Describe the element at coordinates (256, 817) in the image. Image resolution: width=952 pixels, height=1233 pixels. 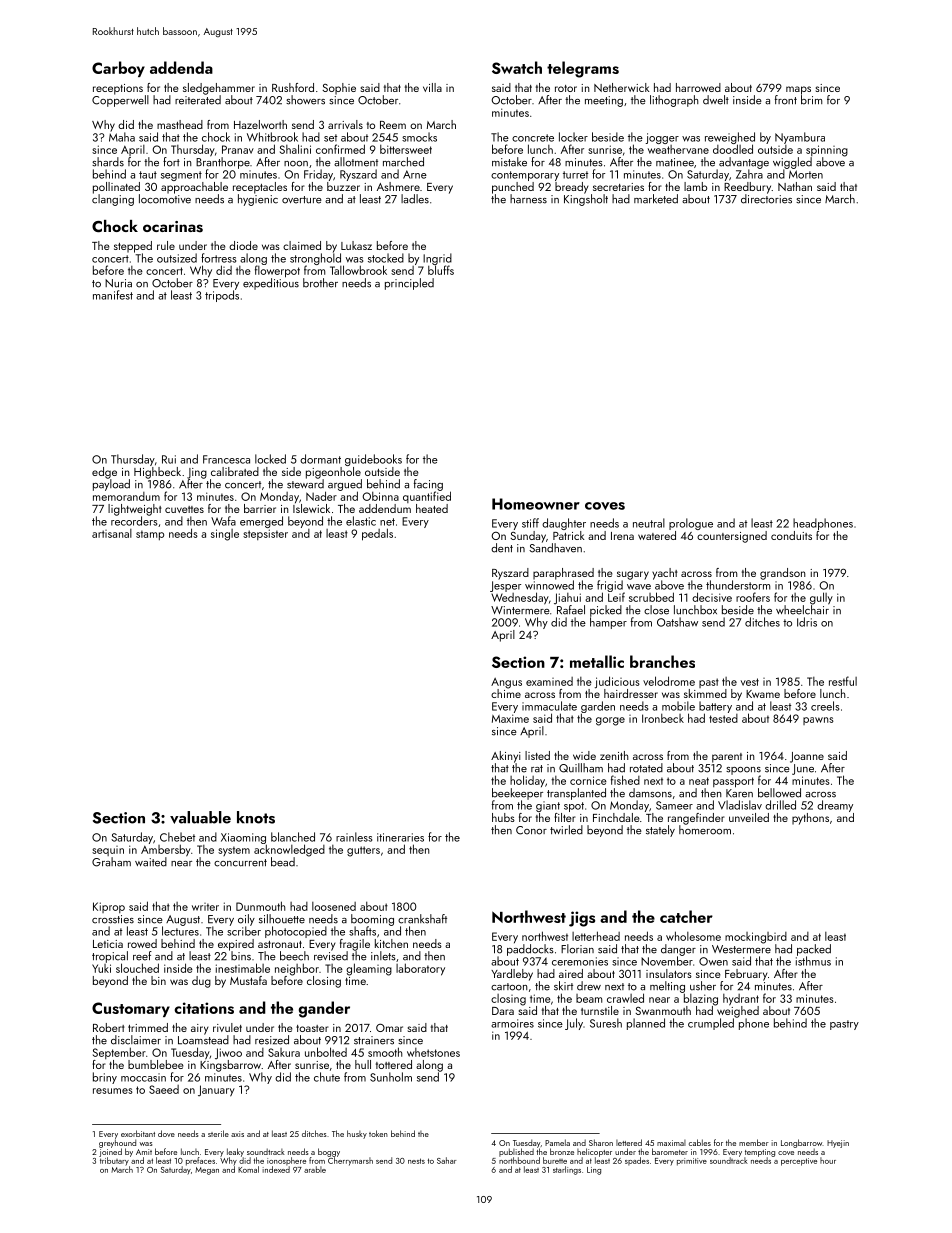
I see `knots` at that location.
